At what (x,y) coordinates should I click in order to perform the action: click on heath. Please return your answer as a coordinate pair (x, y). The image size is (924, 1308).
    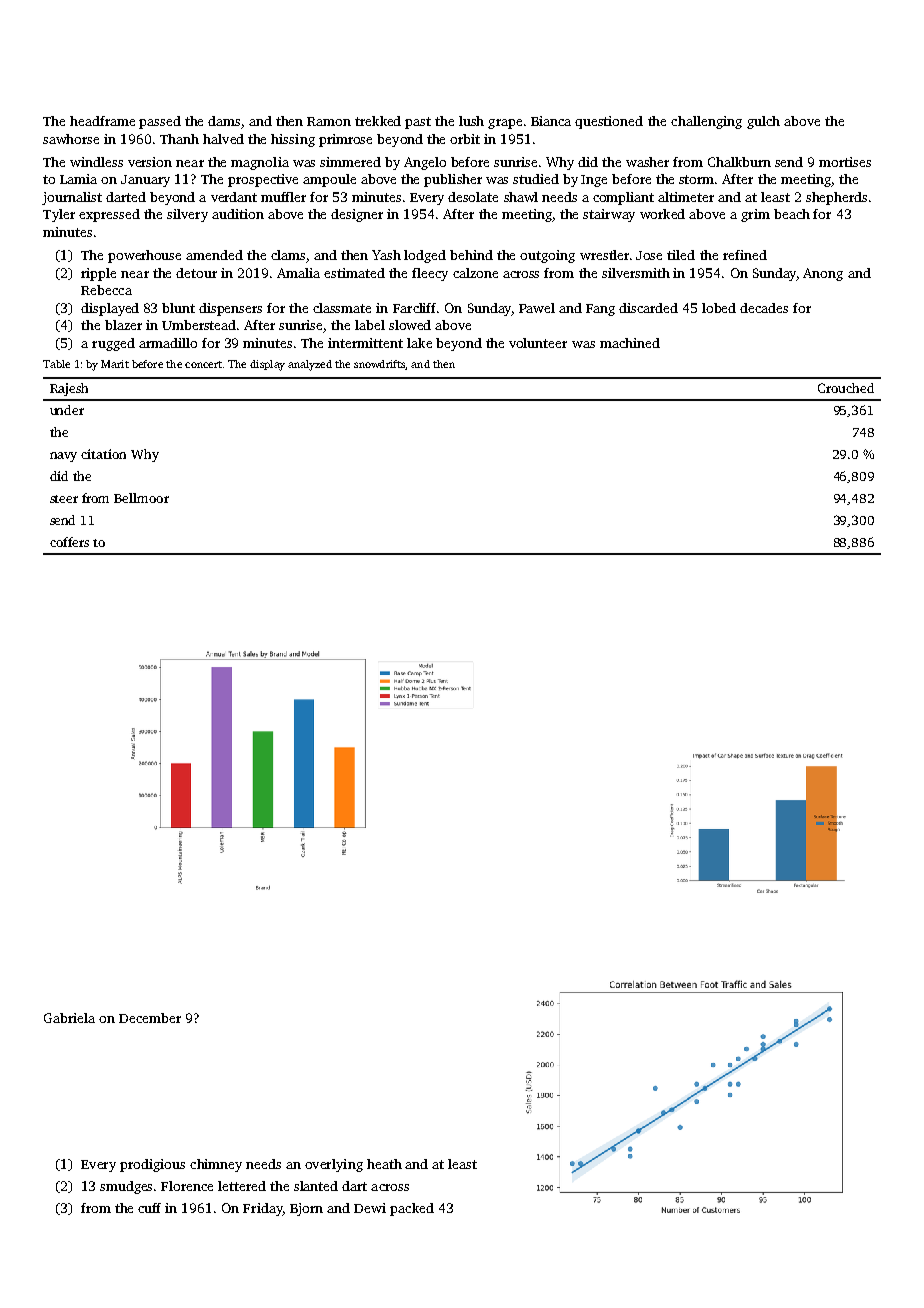
    Looking at the image, I should click on (384, 1164).
